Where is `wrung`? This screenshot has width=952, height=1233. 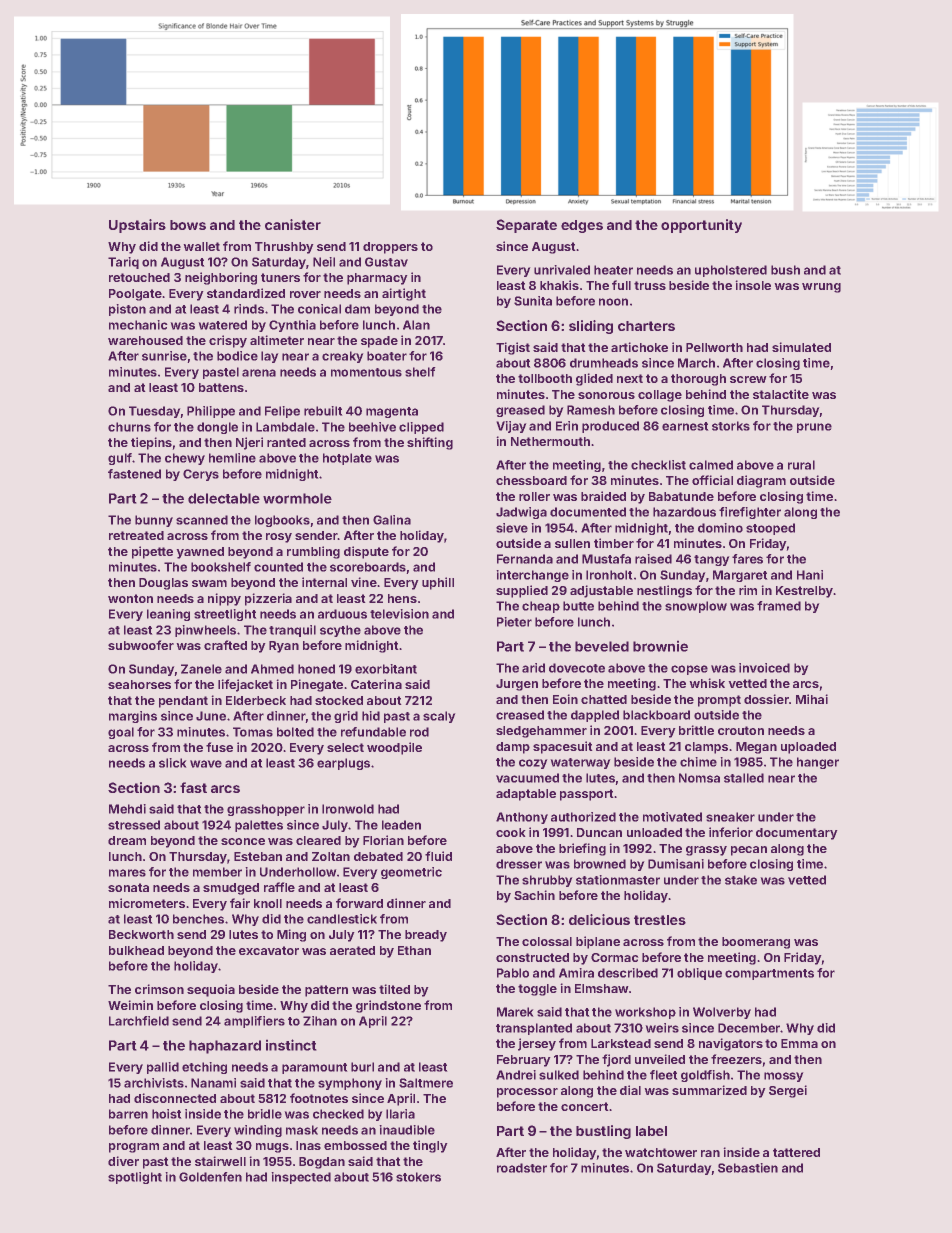 wrung is located at coordinates (821, 288).
